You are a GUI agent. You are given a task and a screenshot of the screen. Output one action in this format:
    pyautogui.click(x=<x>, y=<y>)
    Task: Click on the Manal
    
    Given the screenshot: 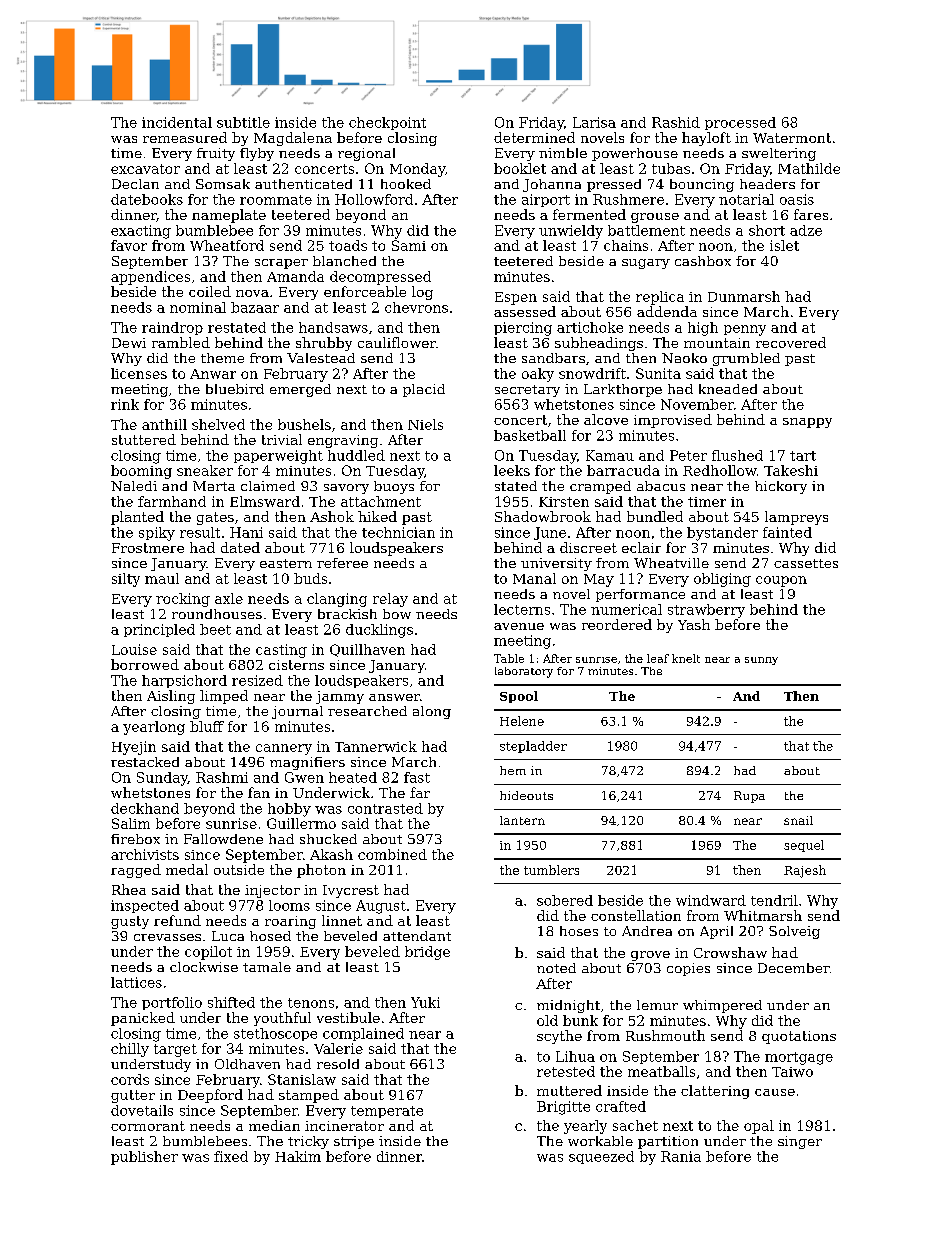 What is the action you would take?
    pyautogui.click(x=534, y=578)
